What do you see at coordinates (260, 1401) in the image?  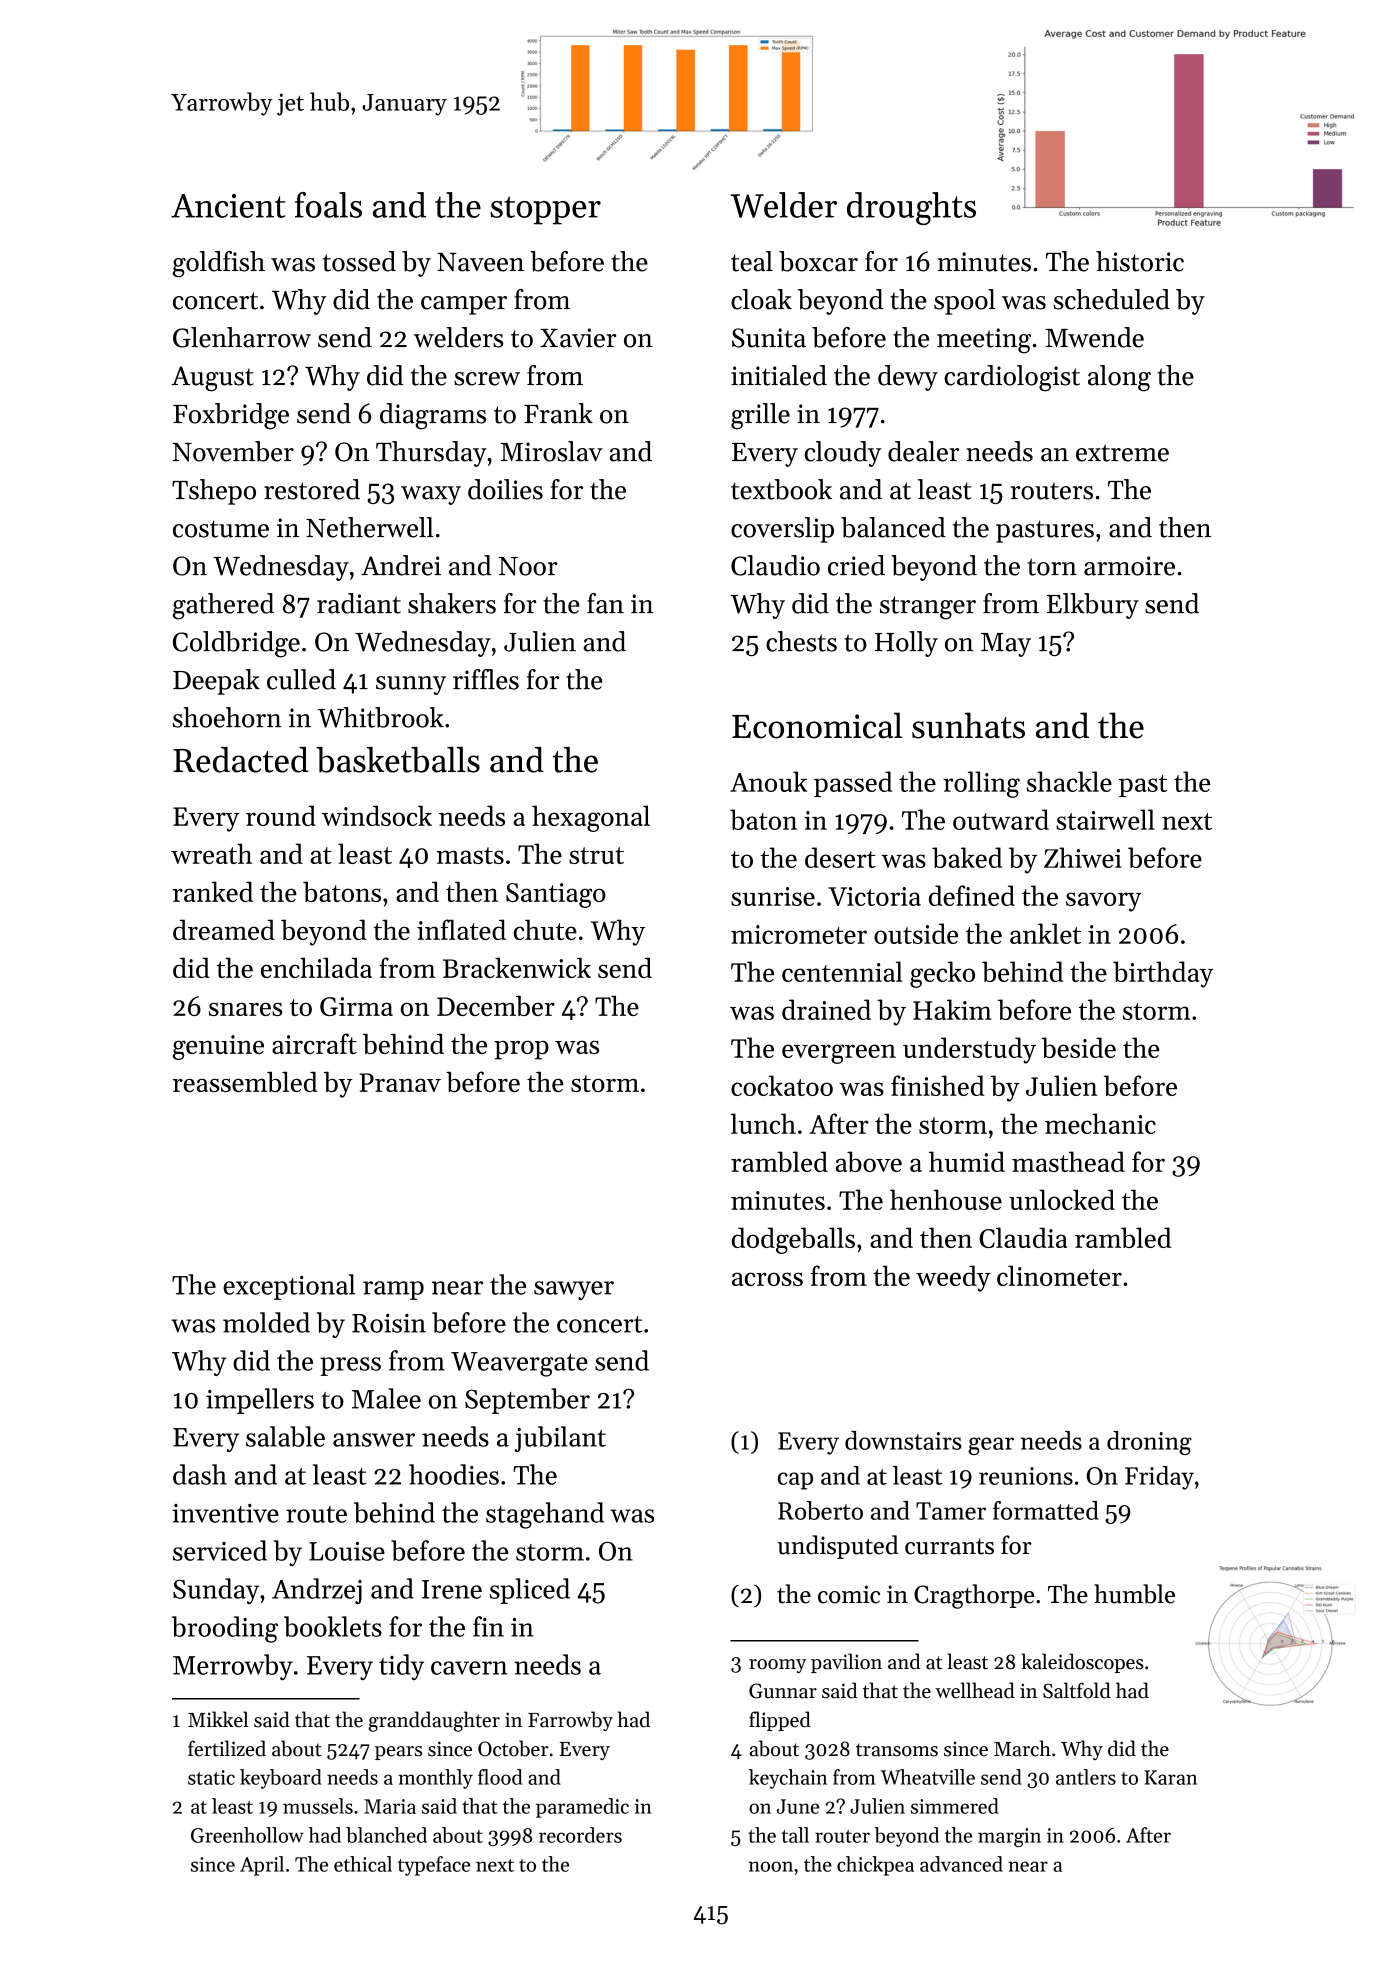 I see `impellers` at bounding box center [260, 1401].
